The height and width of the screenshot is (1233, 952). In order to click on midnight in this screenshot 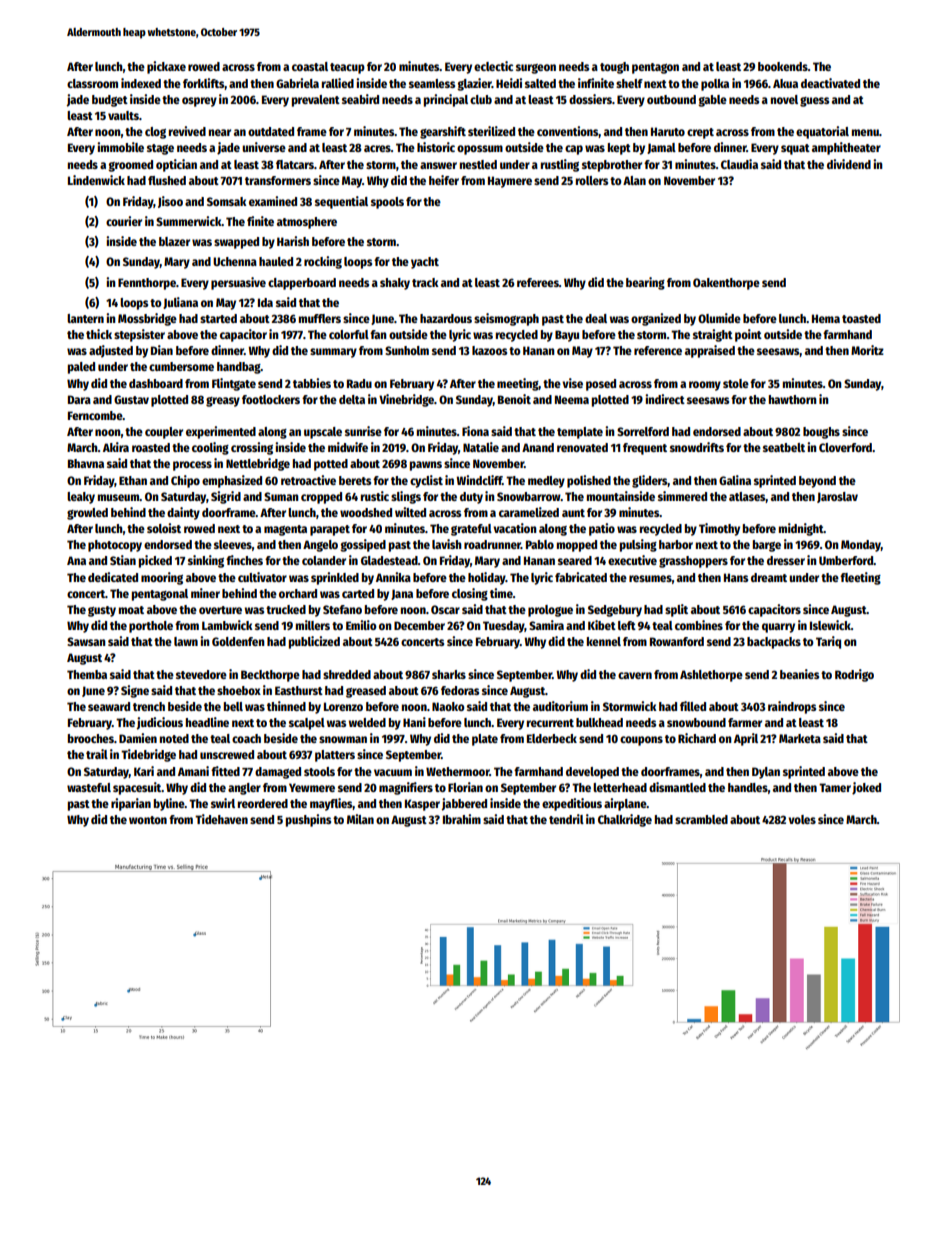, I will do `click(801, 529)`.
